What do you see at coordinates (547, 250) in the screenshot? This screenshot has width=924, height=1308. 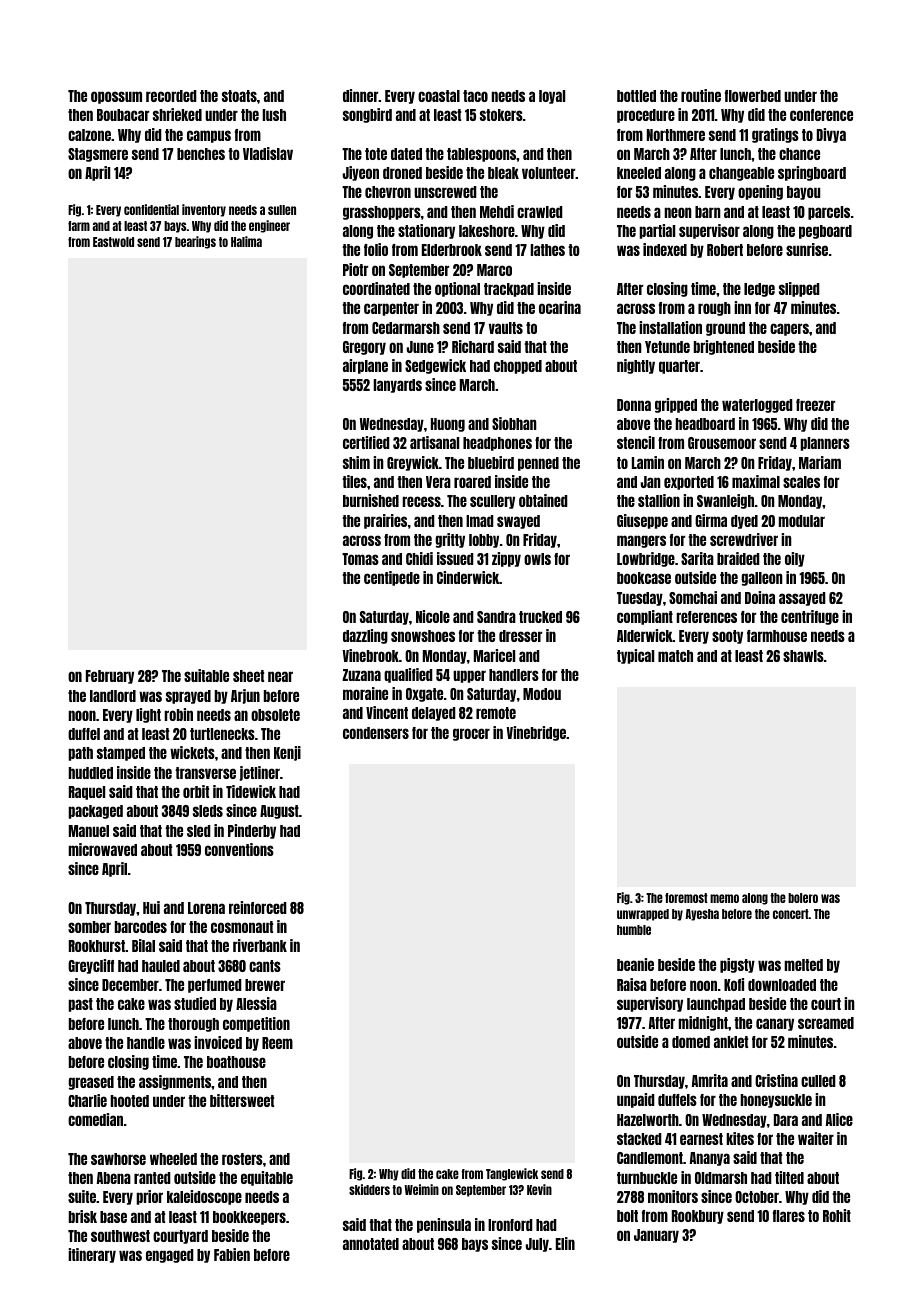 I see `lathes` at bounding box center [547, 250].
